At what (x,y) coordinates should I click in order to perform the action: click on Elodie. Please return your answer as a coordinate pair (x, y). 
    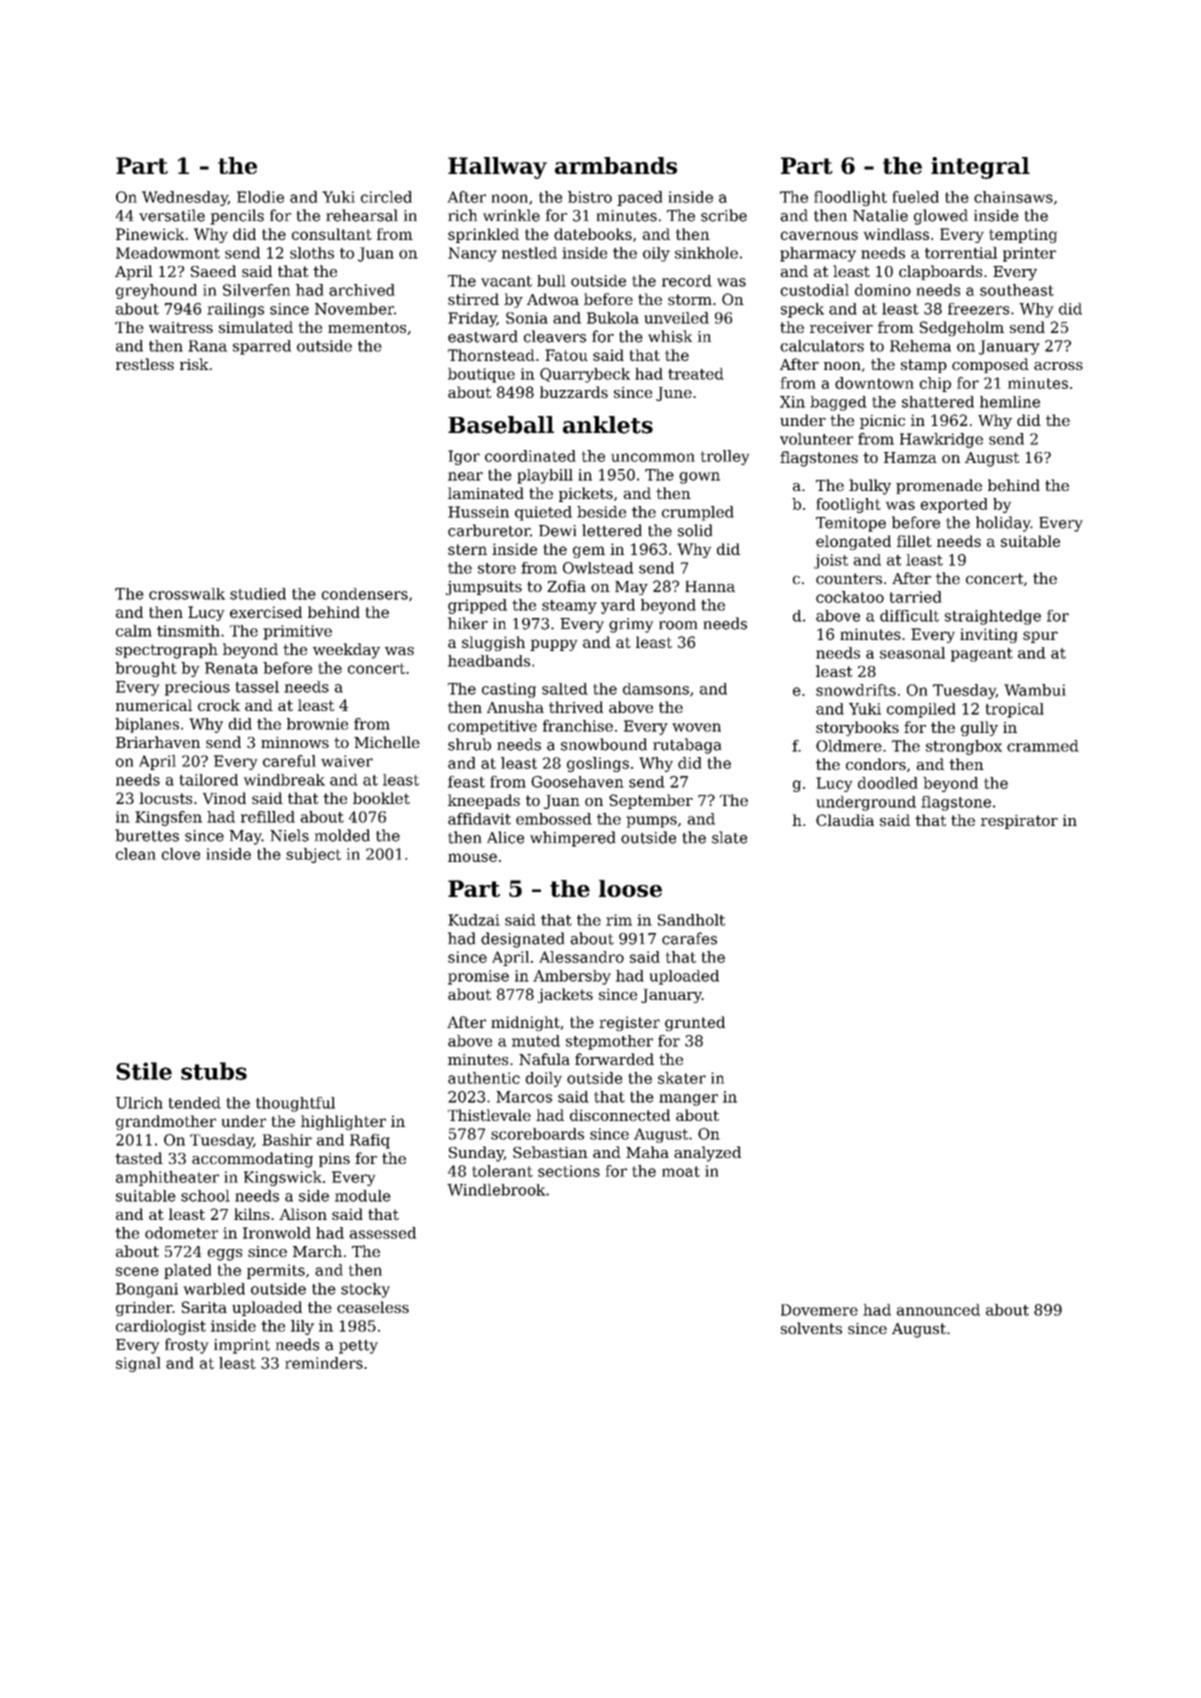
    Looking at the image, I should click on (260, 197).
